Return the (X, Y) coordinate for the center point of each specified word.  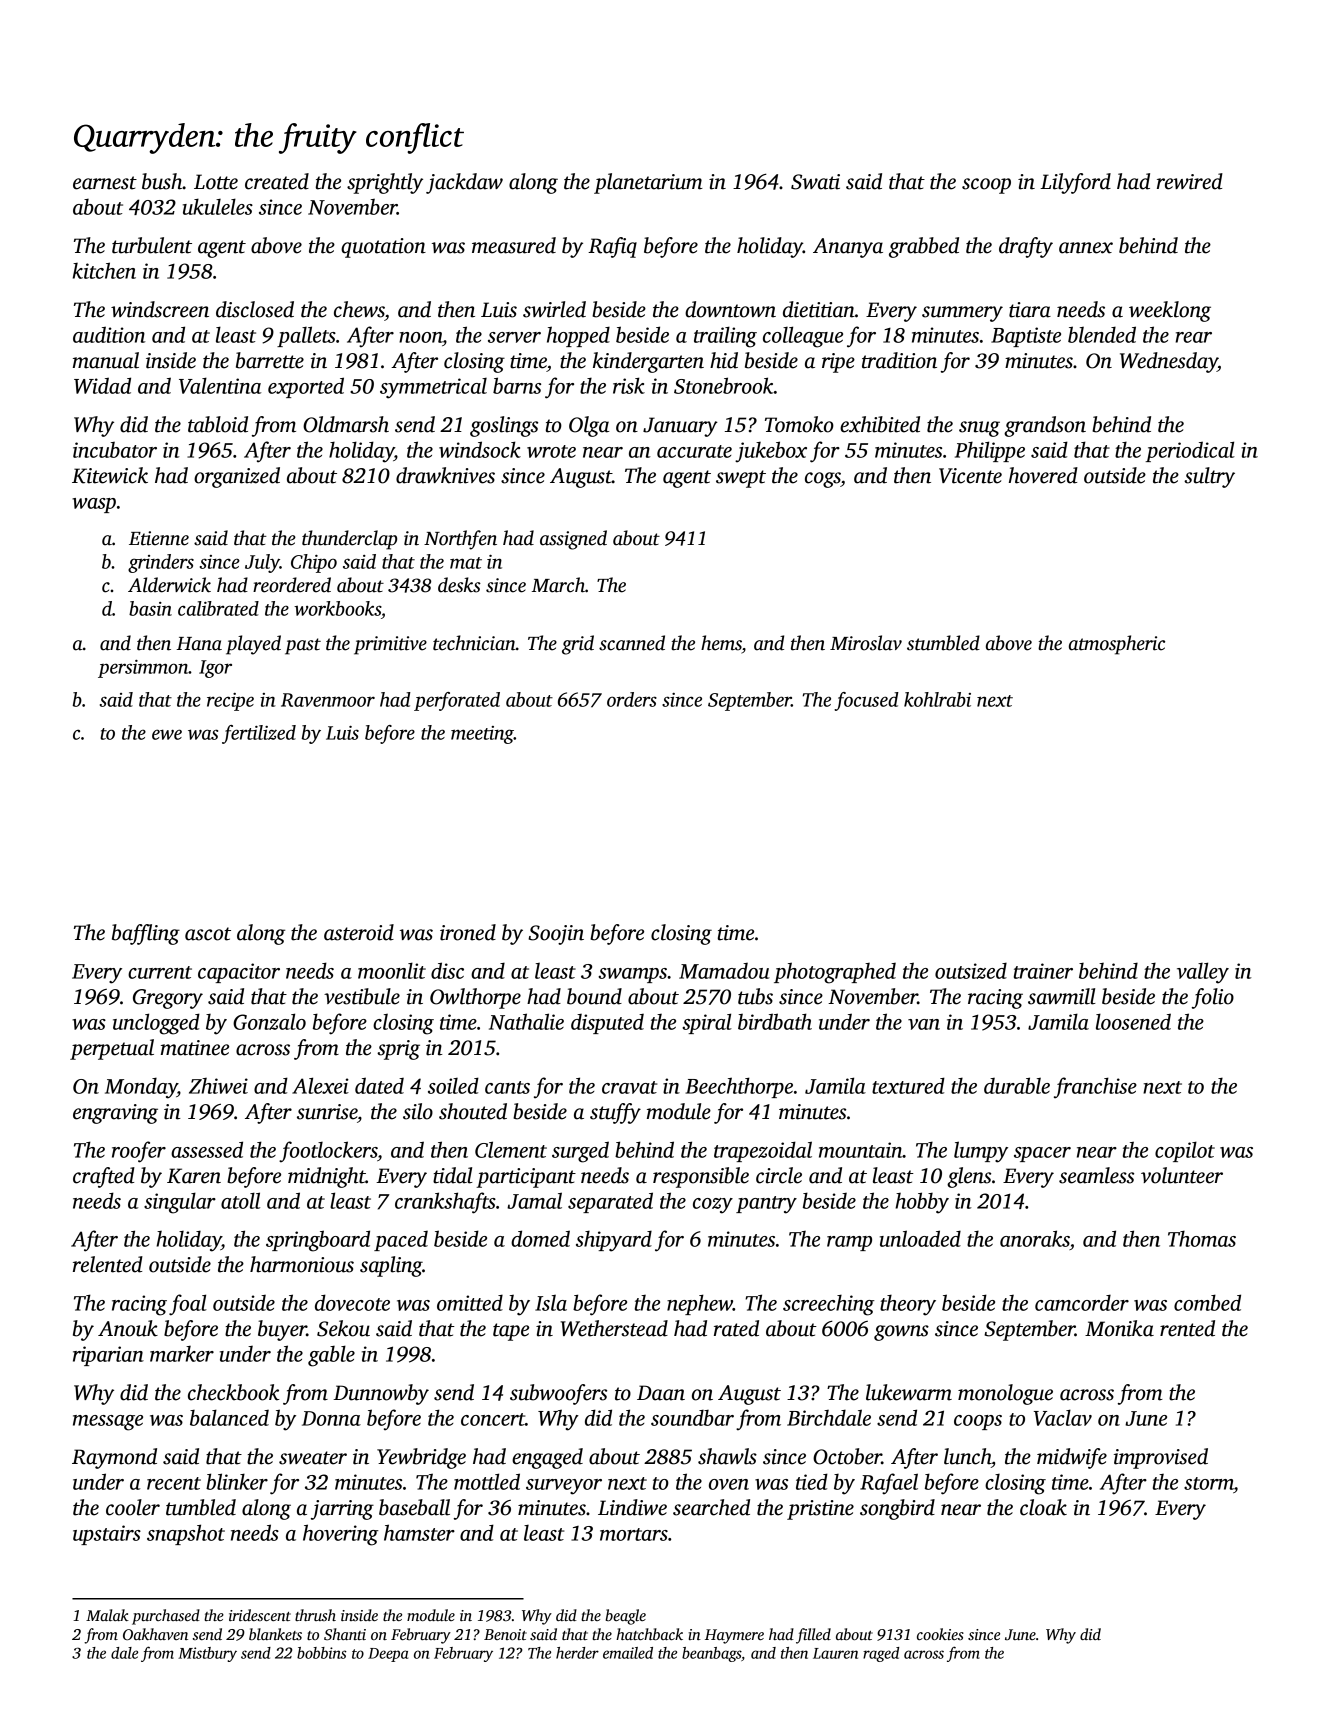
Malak (107, 1615)
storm (1209, 1483)
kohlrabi (937, 699)
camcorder (1082, 1302)
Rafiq (612, 247)
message (108, 1423)
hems (721, 643)
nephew (700, 1304)
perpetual (112, 1049)
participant (526, 1178)
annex (1086, 248)
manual (106, 360)
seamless (1096, 1175)
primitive (390, 645)
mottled (487, 1481)
